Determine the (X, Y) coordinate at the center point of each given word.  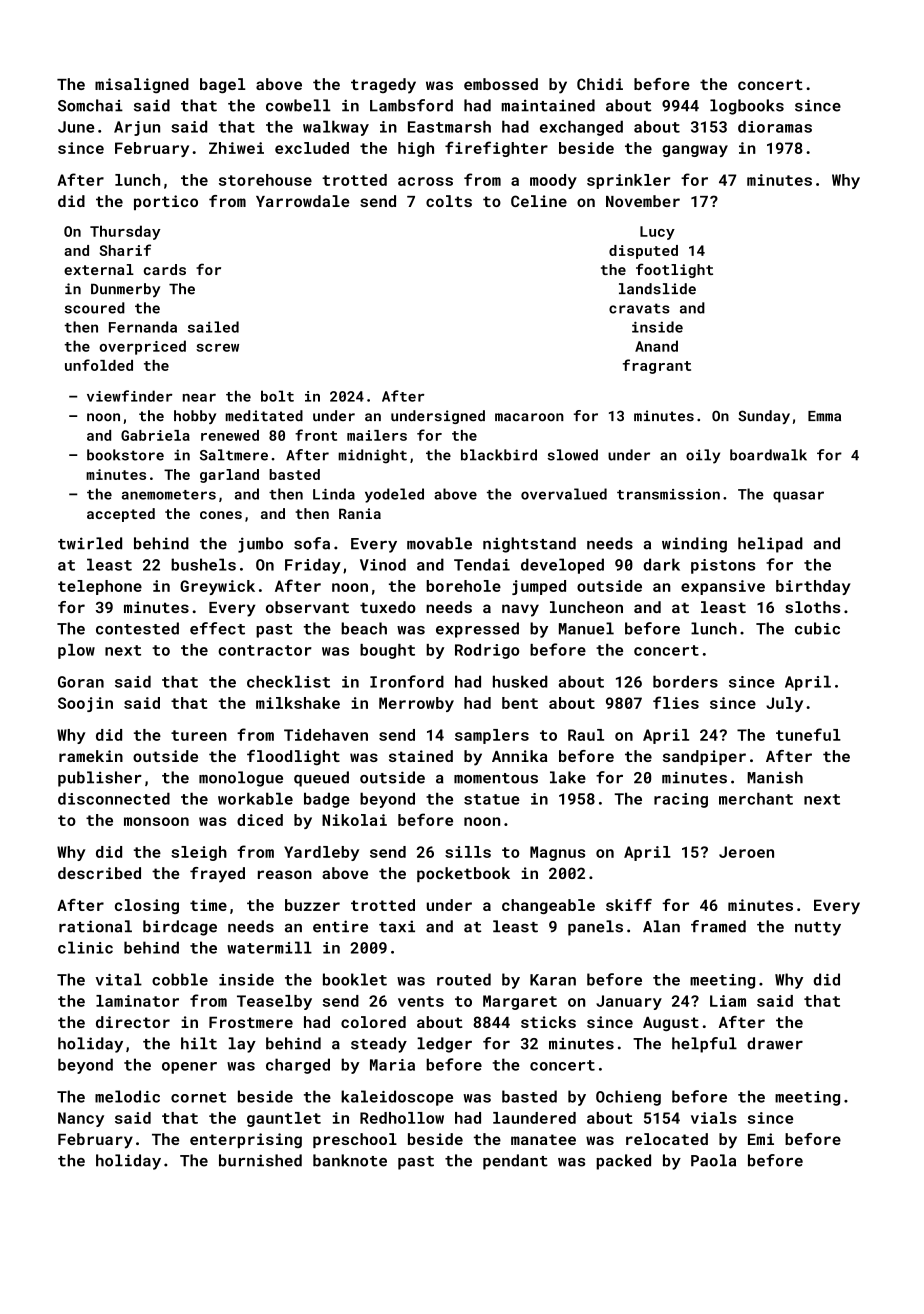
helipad (770, 545)
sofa (312, 543)
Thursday (125, 232)
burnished (260, 1160)
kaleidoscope (397, 1098)
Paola (713, 1160)
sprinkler (628, 181)
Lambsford (411, 105)
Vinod (383, 564)
